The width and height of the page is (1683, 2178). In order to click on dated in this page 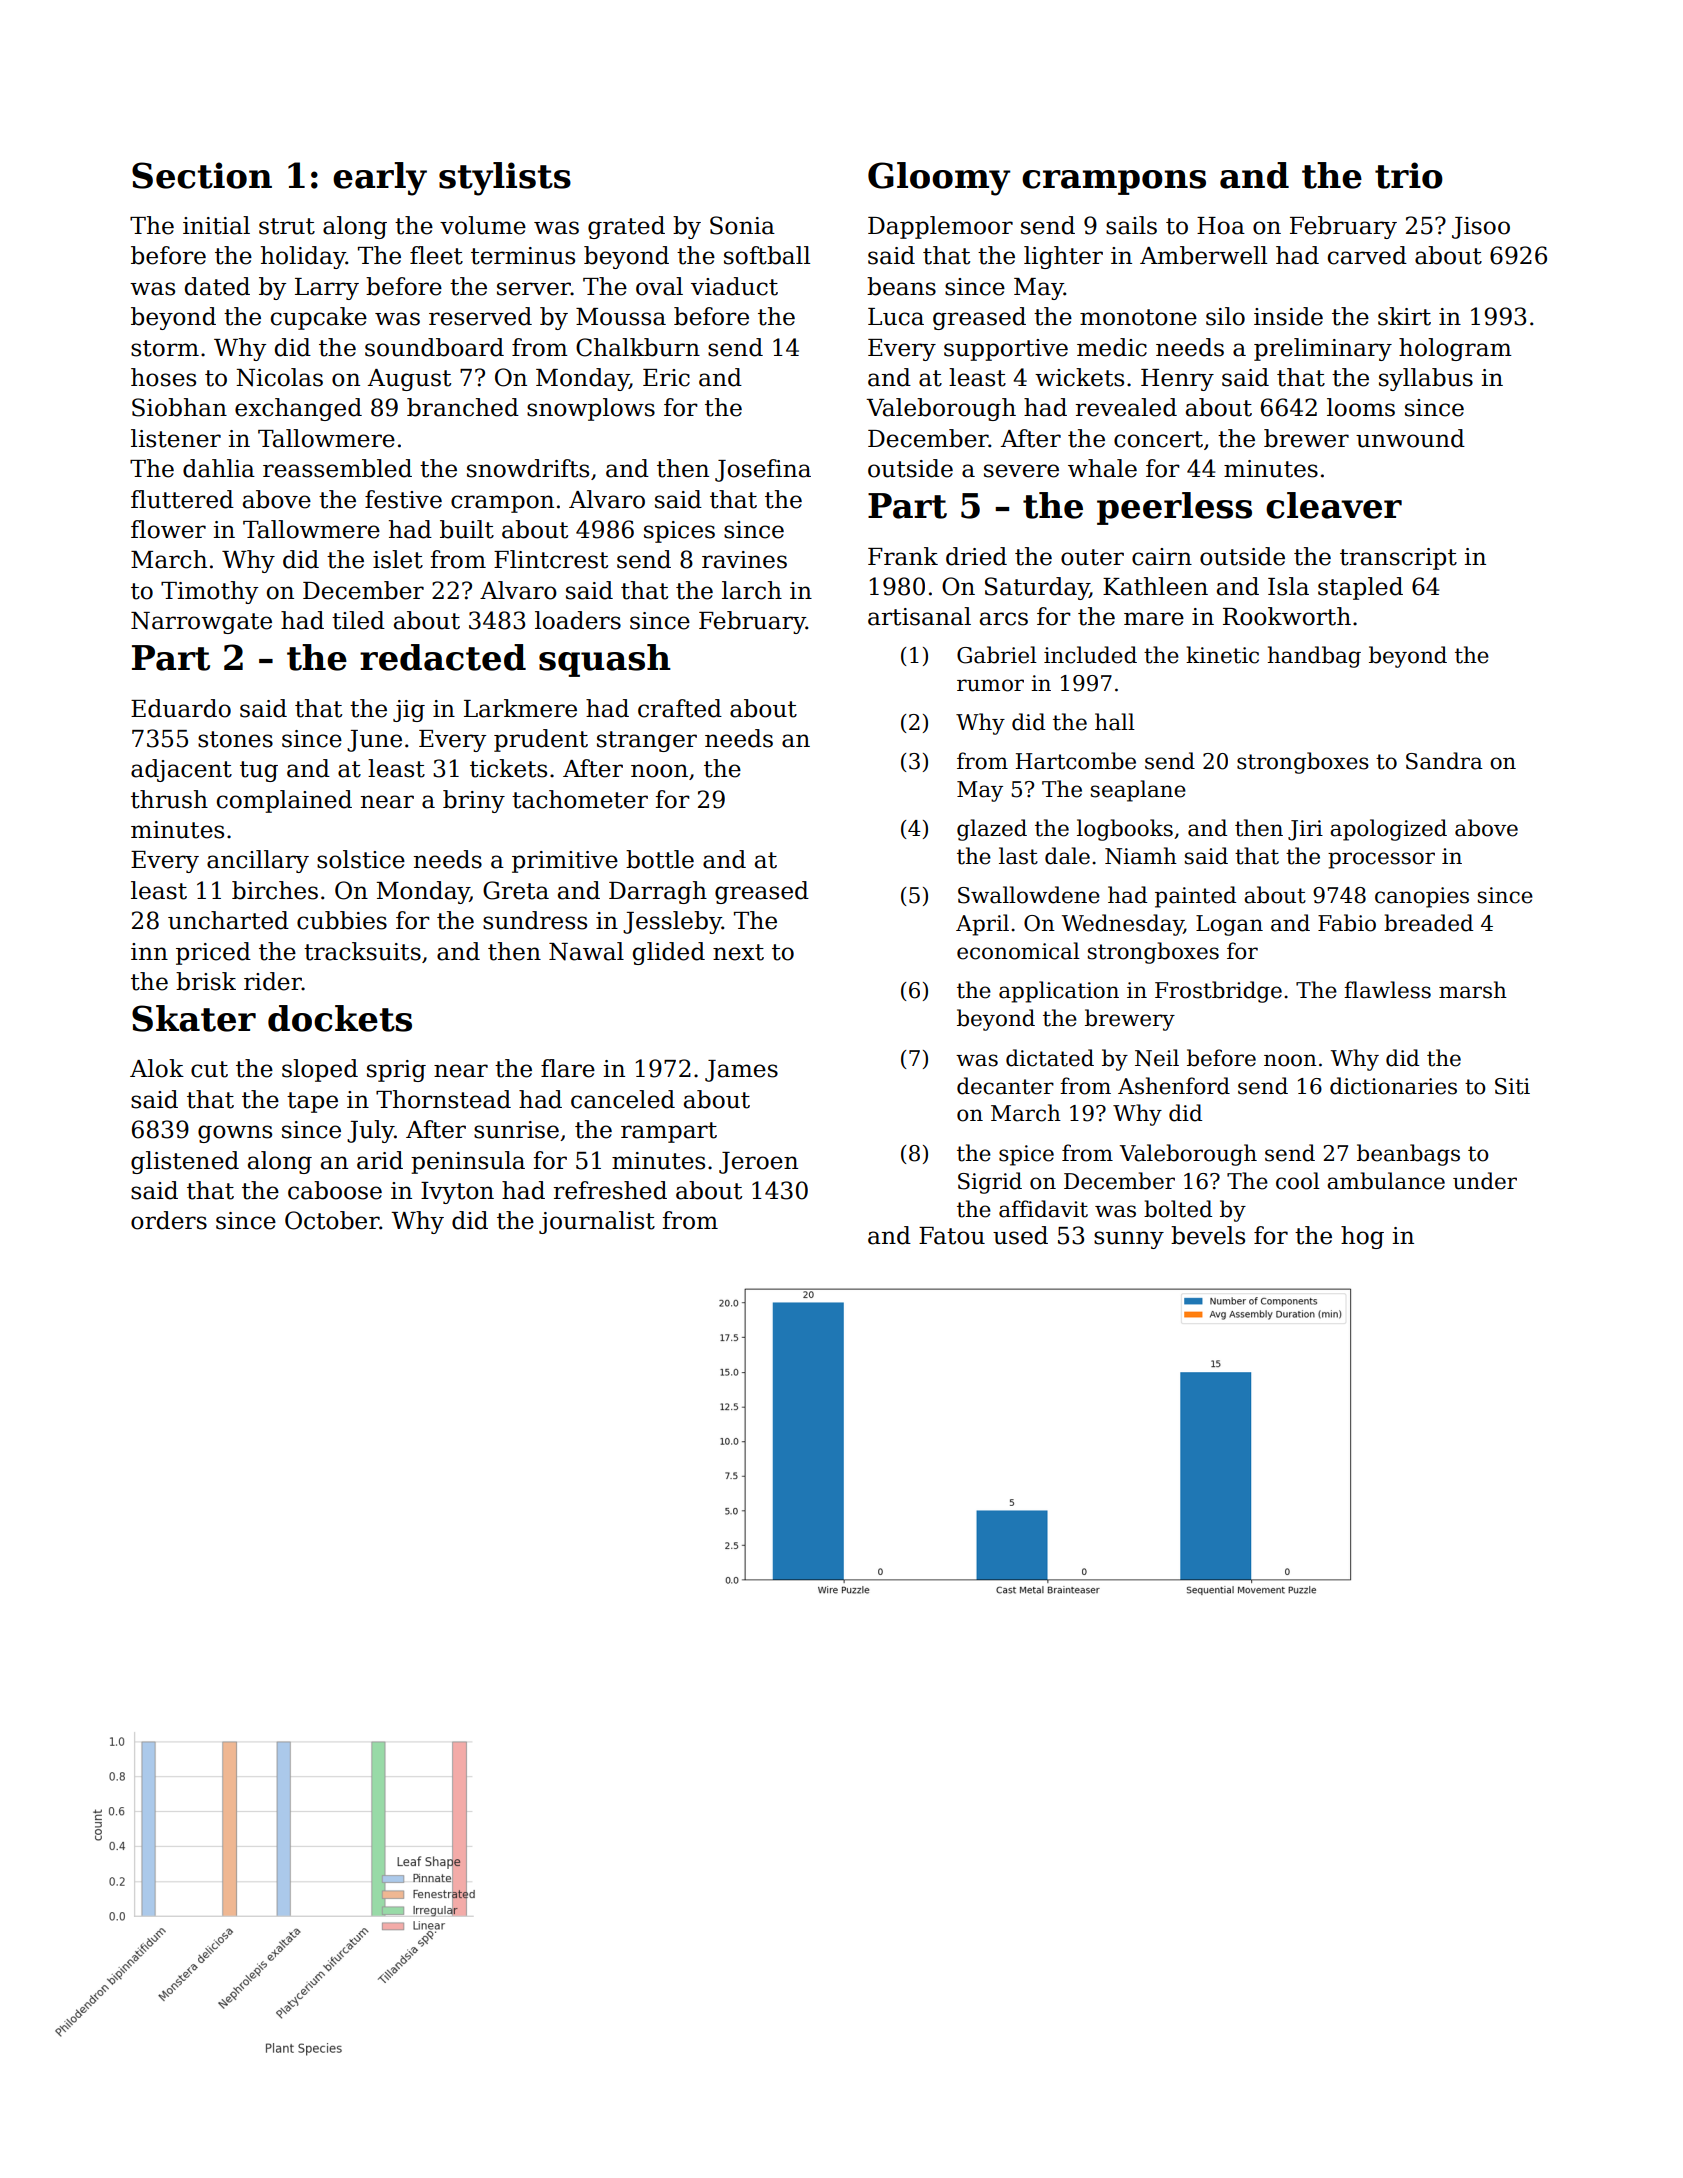, I will do `click(217, 286)`.
